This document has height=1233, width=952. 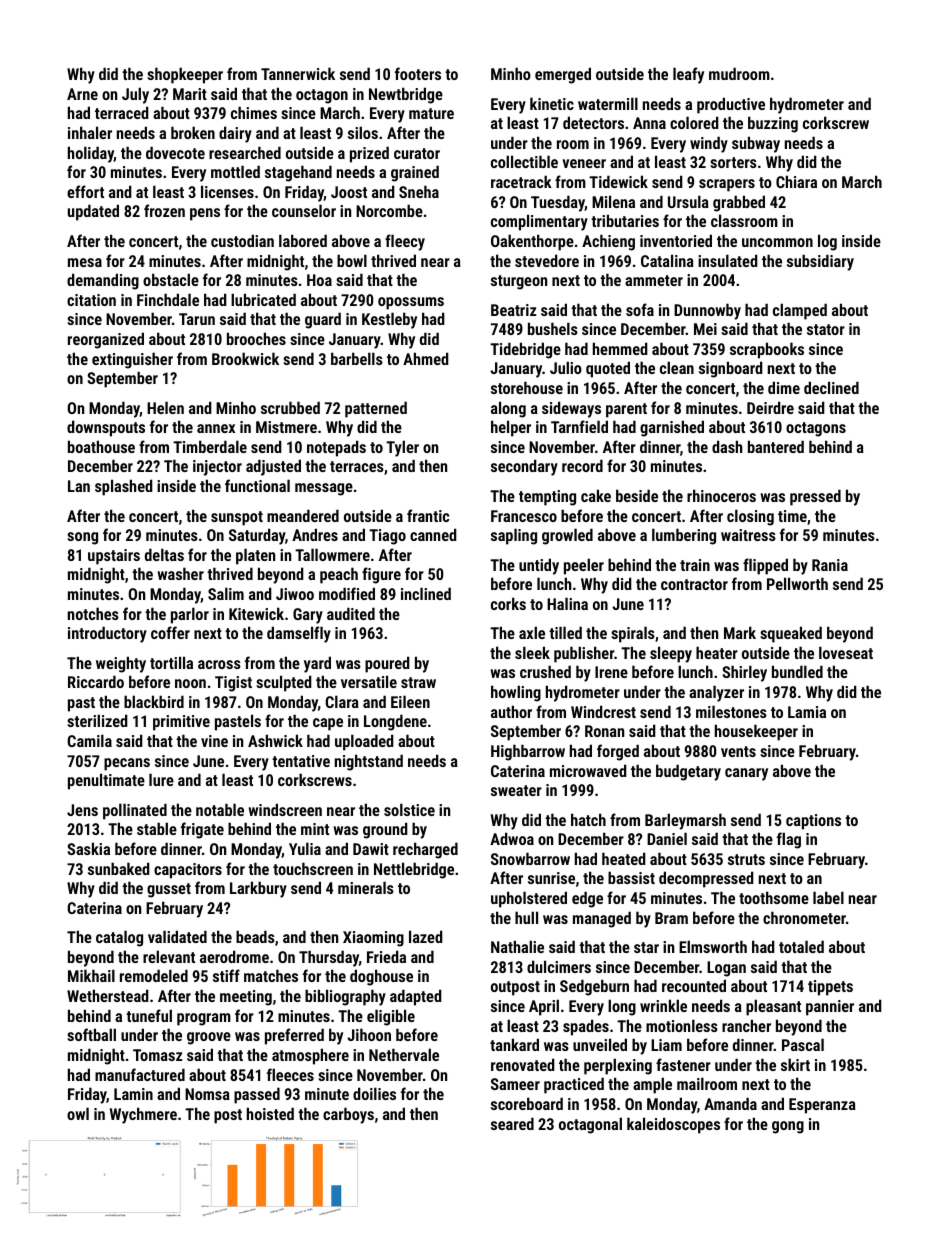 I want to click on stevedore, so click(x=547, y=260).
